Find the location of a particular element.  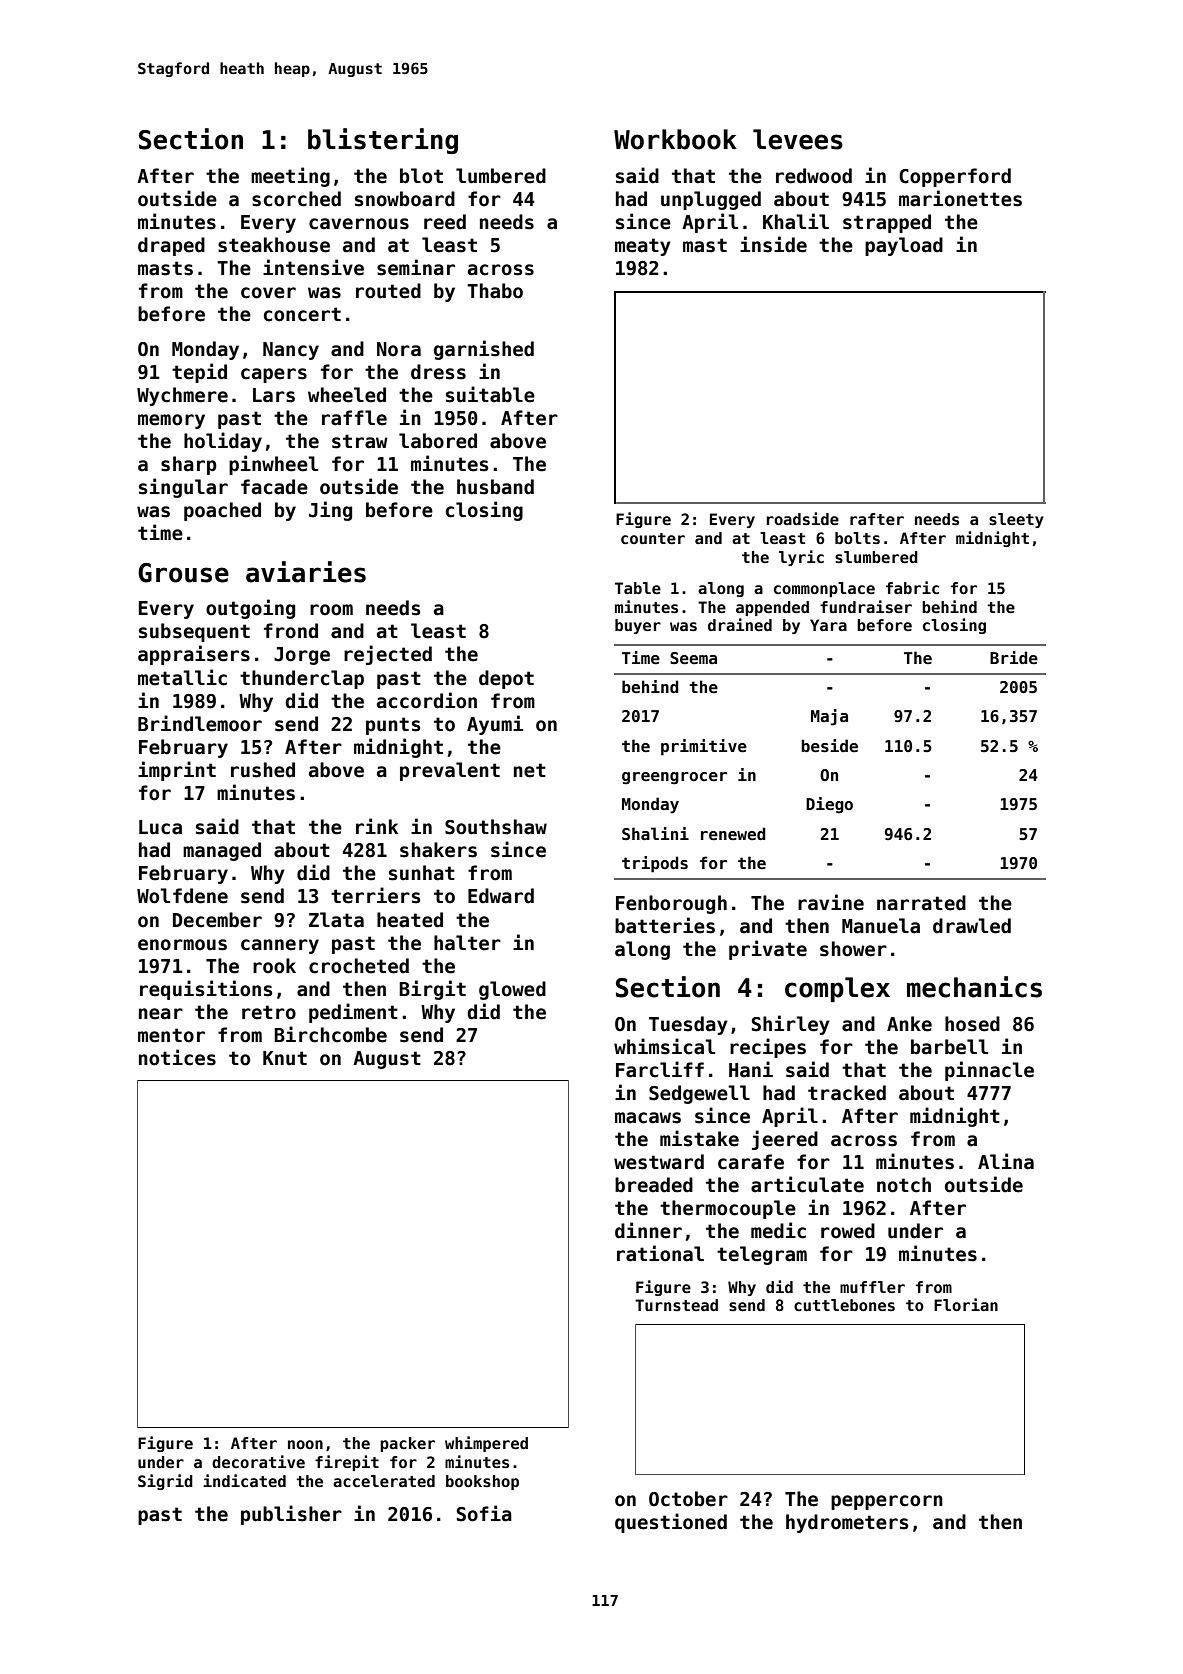

Thabo is located at coordinates (495, 291).
